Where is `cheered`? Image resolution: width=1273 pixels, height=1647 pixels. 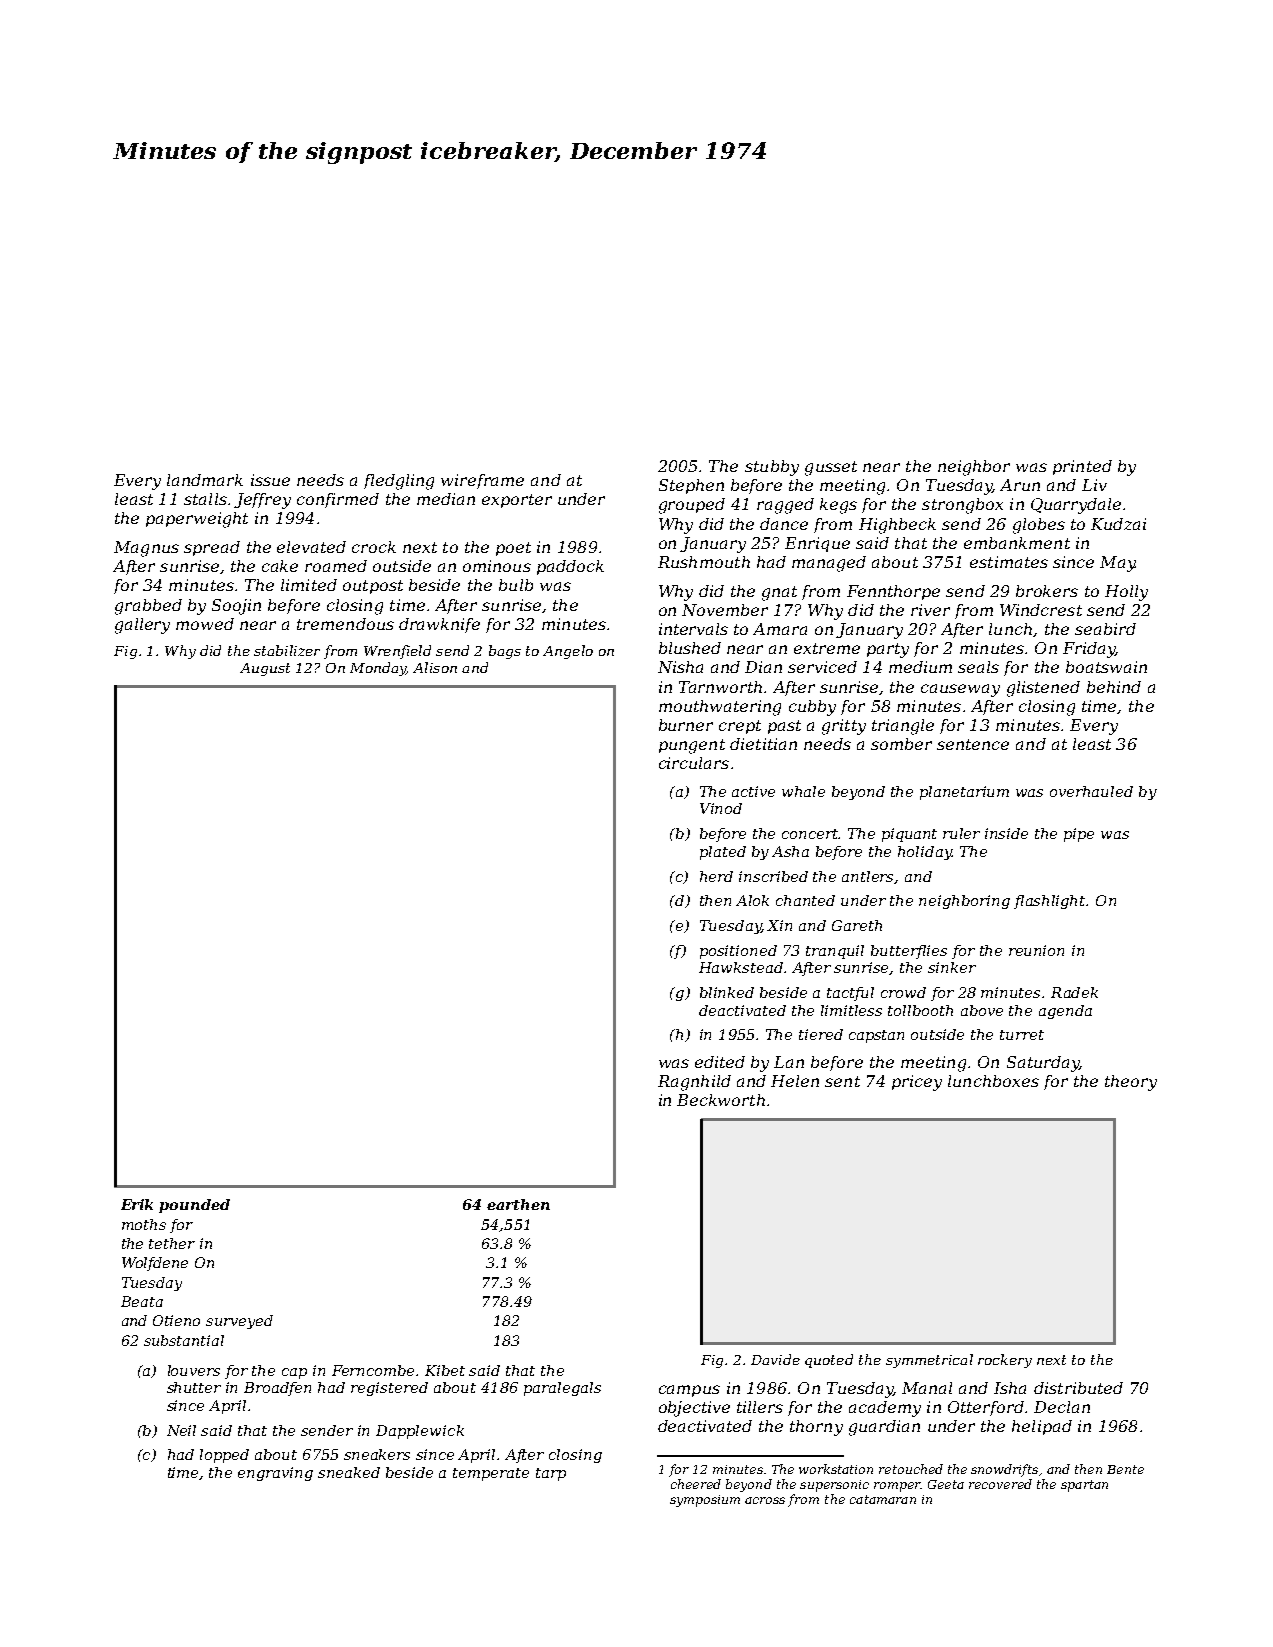
cheered is located at coordinates (696, 1484).
